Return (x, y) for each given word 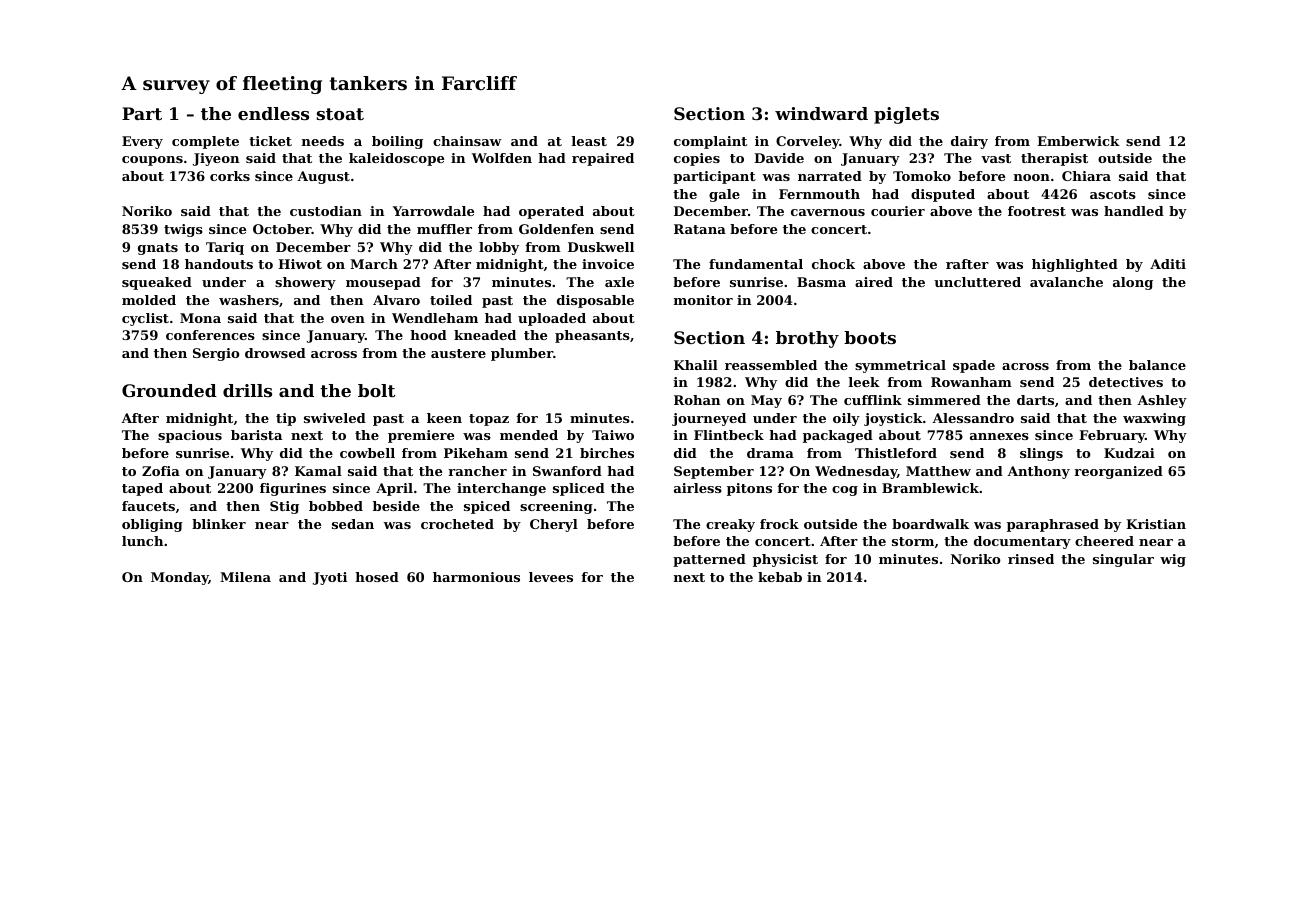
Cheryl (554, 525)
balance (1157, 365)
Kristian (1156, 524)
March (374, 264)
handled (1134, 211)
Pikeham (476, 453)
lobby (499, 248)
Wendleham (435, 318)
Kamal (318, 471)
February (1112, 436)
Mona (200, 318)
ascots (1113, 194)
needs (323, 141)
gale (724, 195)
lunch (142, 541)
